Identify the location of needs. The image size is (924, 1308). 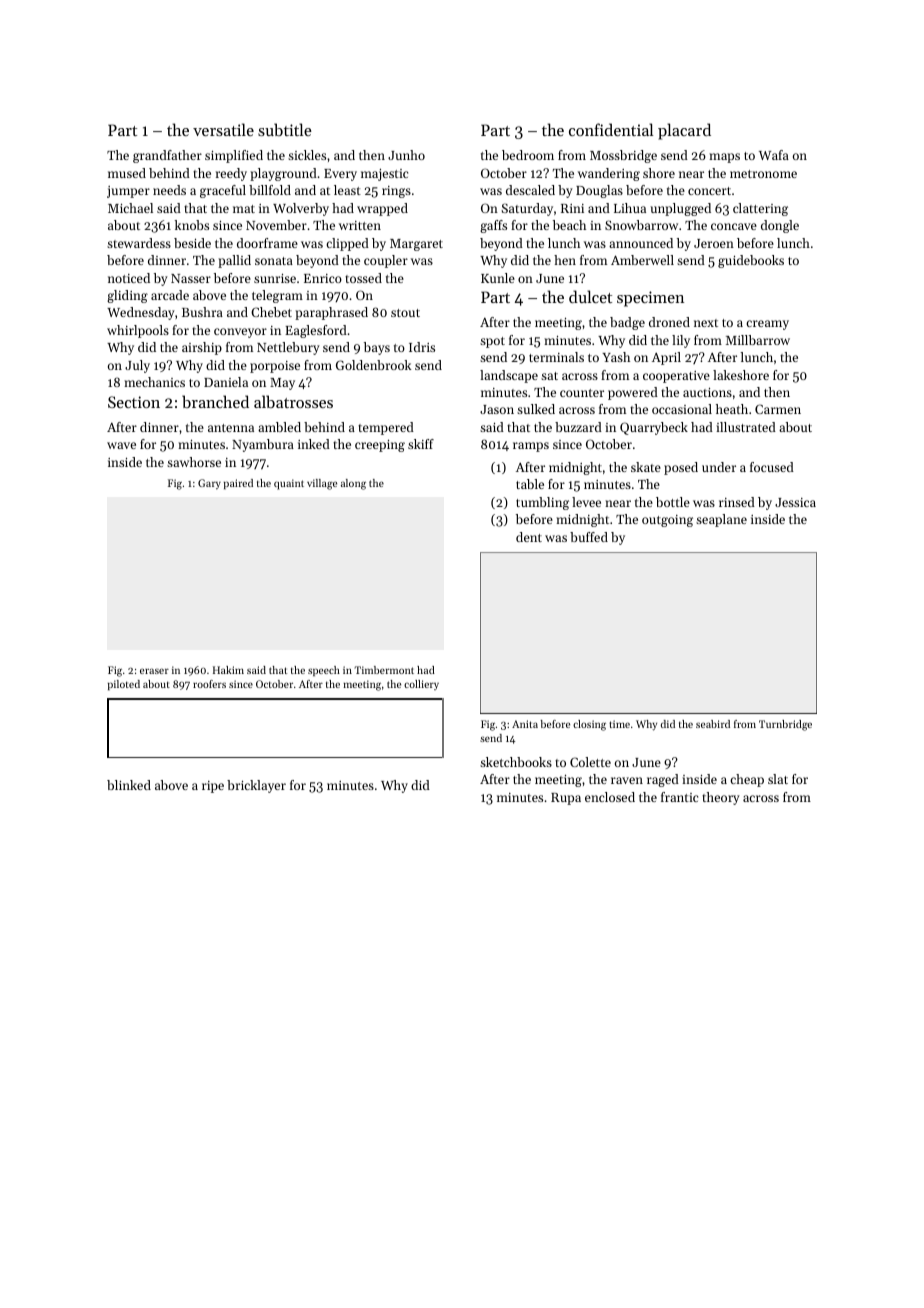
(169, 190).
